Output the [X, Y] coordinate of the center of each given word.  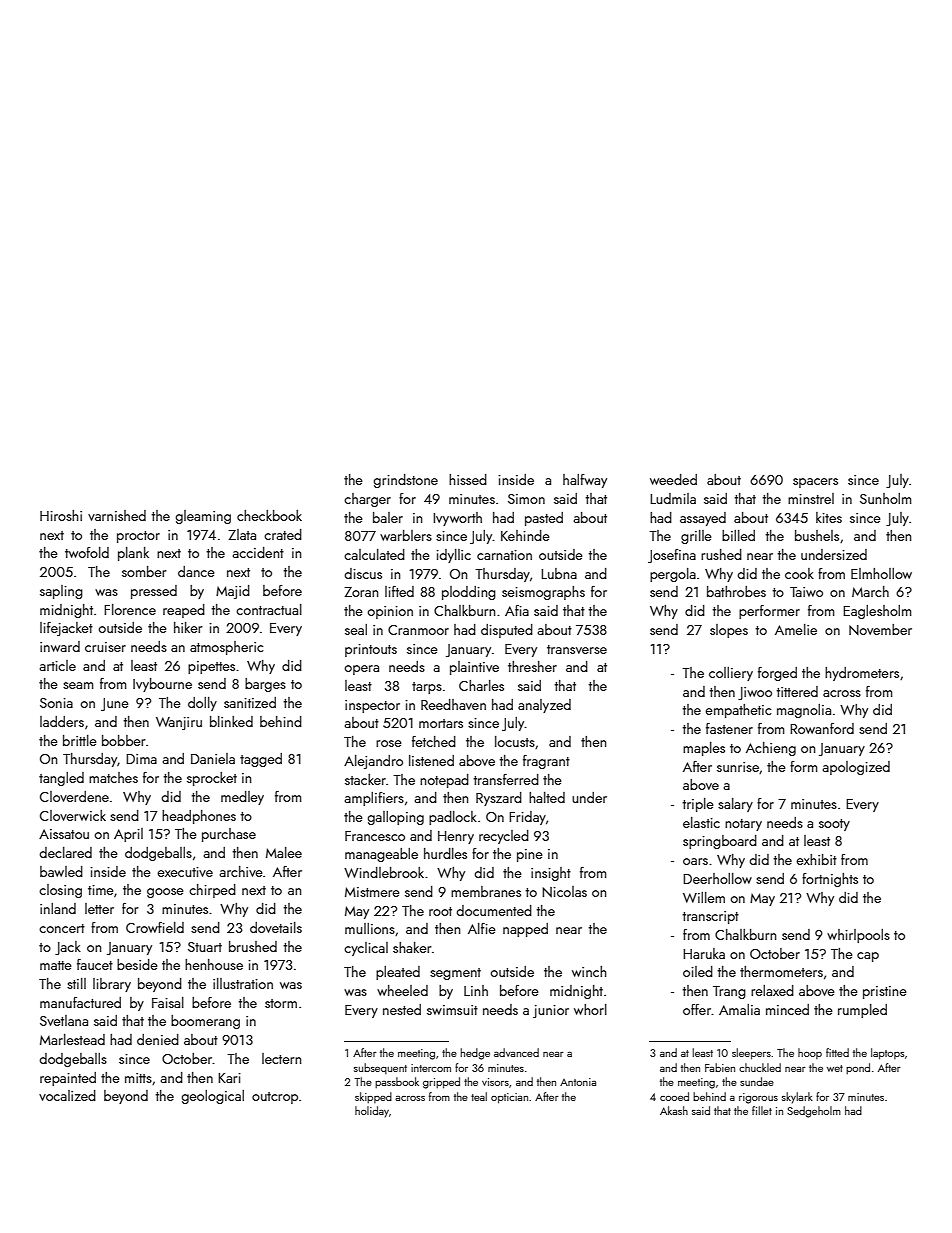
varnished [117, 515]
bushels [817, 535]
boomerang [205, 1022]
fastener [729, 728]
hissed [468, 479]
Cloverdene [74, 796]
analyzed [544, 706]
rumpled [862, 1011]
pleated [398, 973]
